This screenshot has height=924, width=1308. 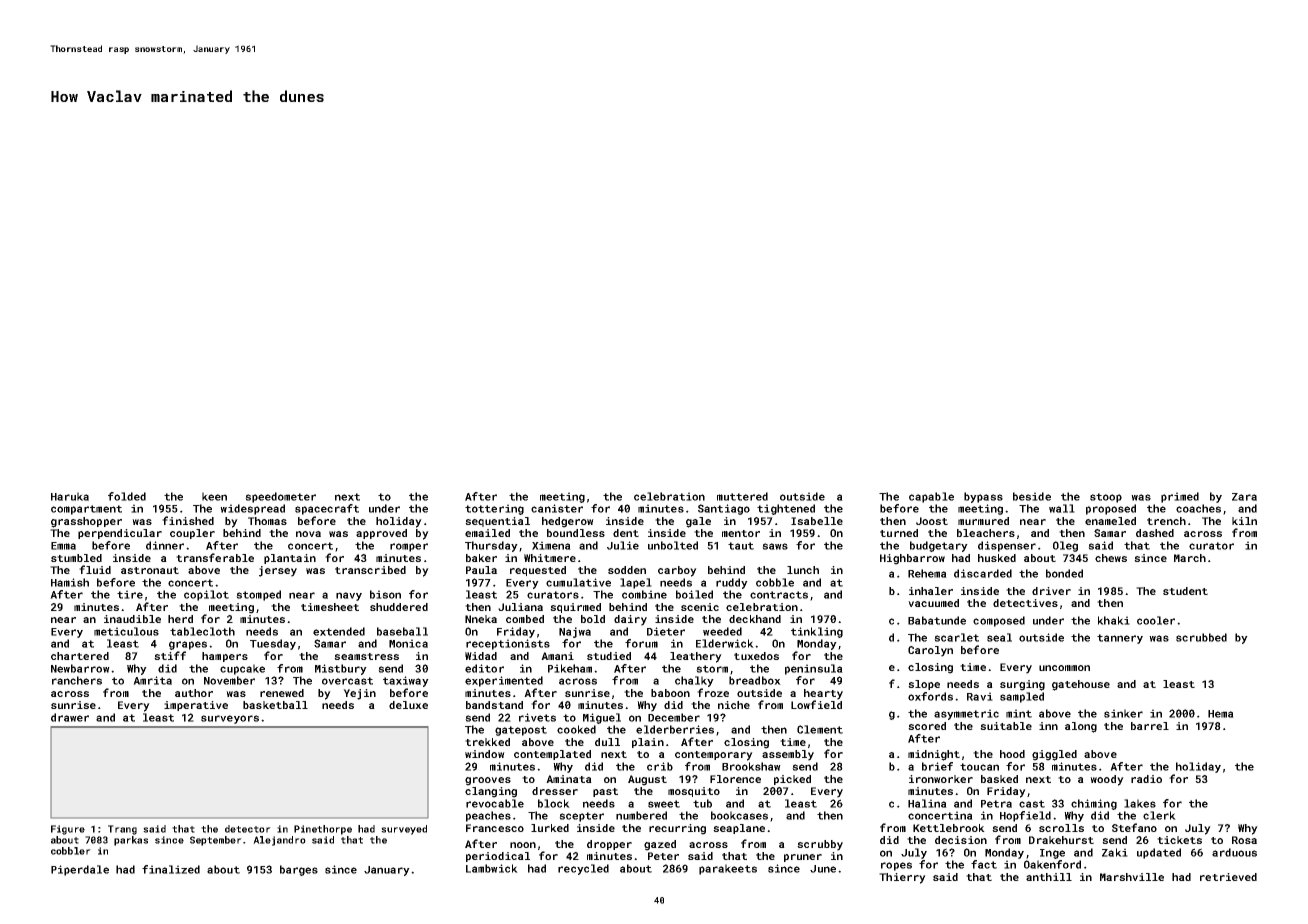 What do you see at coordinates (1156, 620) in the screenshot?
I see `cooler` at bounding box center [1156, 620].
